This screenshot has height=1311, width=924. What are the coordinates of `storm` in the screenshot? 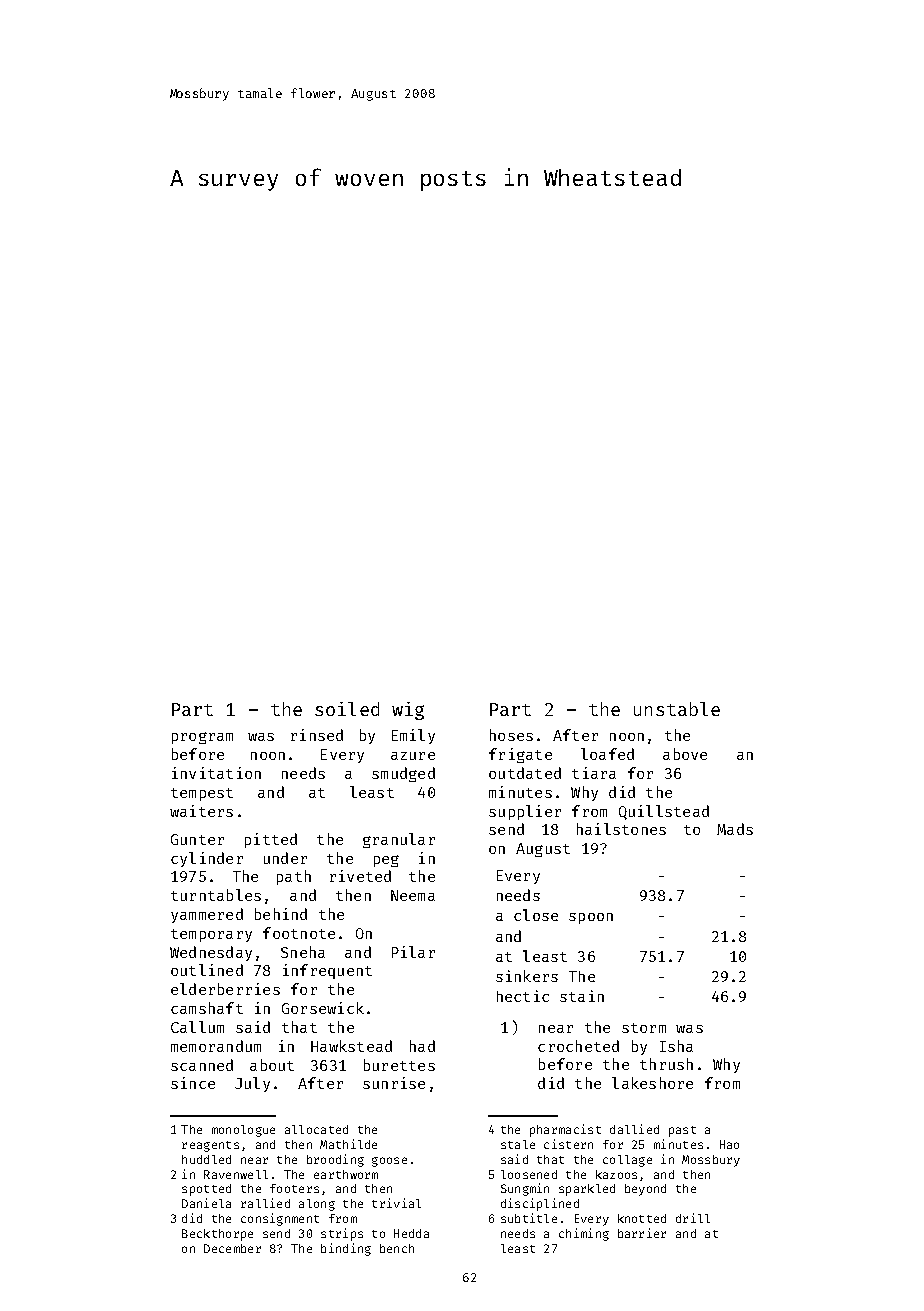 It's located at (644, 1028).
